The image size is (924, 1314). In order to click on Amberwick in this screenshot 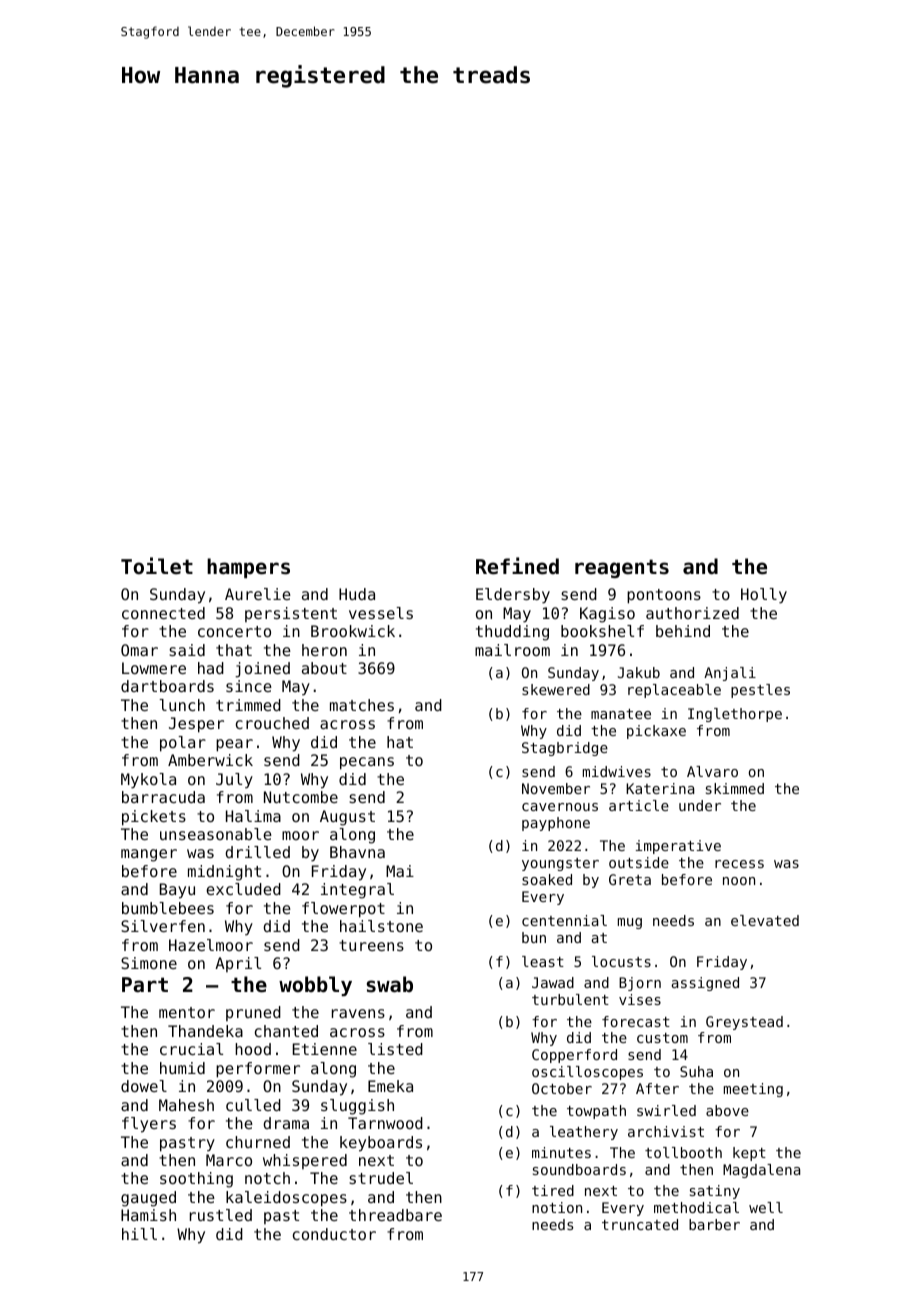, I will do `click(210, 760)`.
